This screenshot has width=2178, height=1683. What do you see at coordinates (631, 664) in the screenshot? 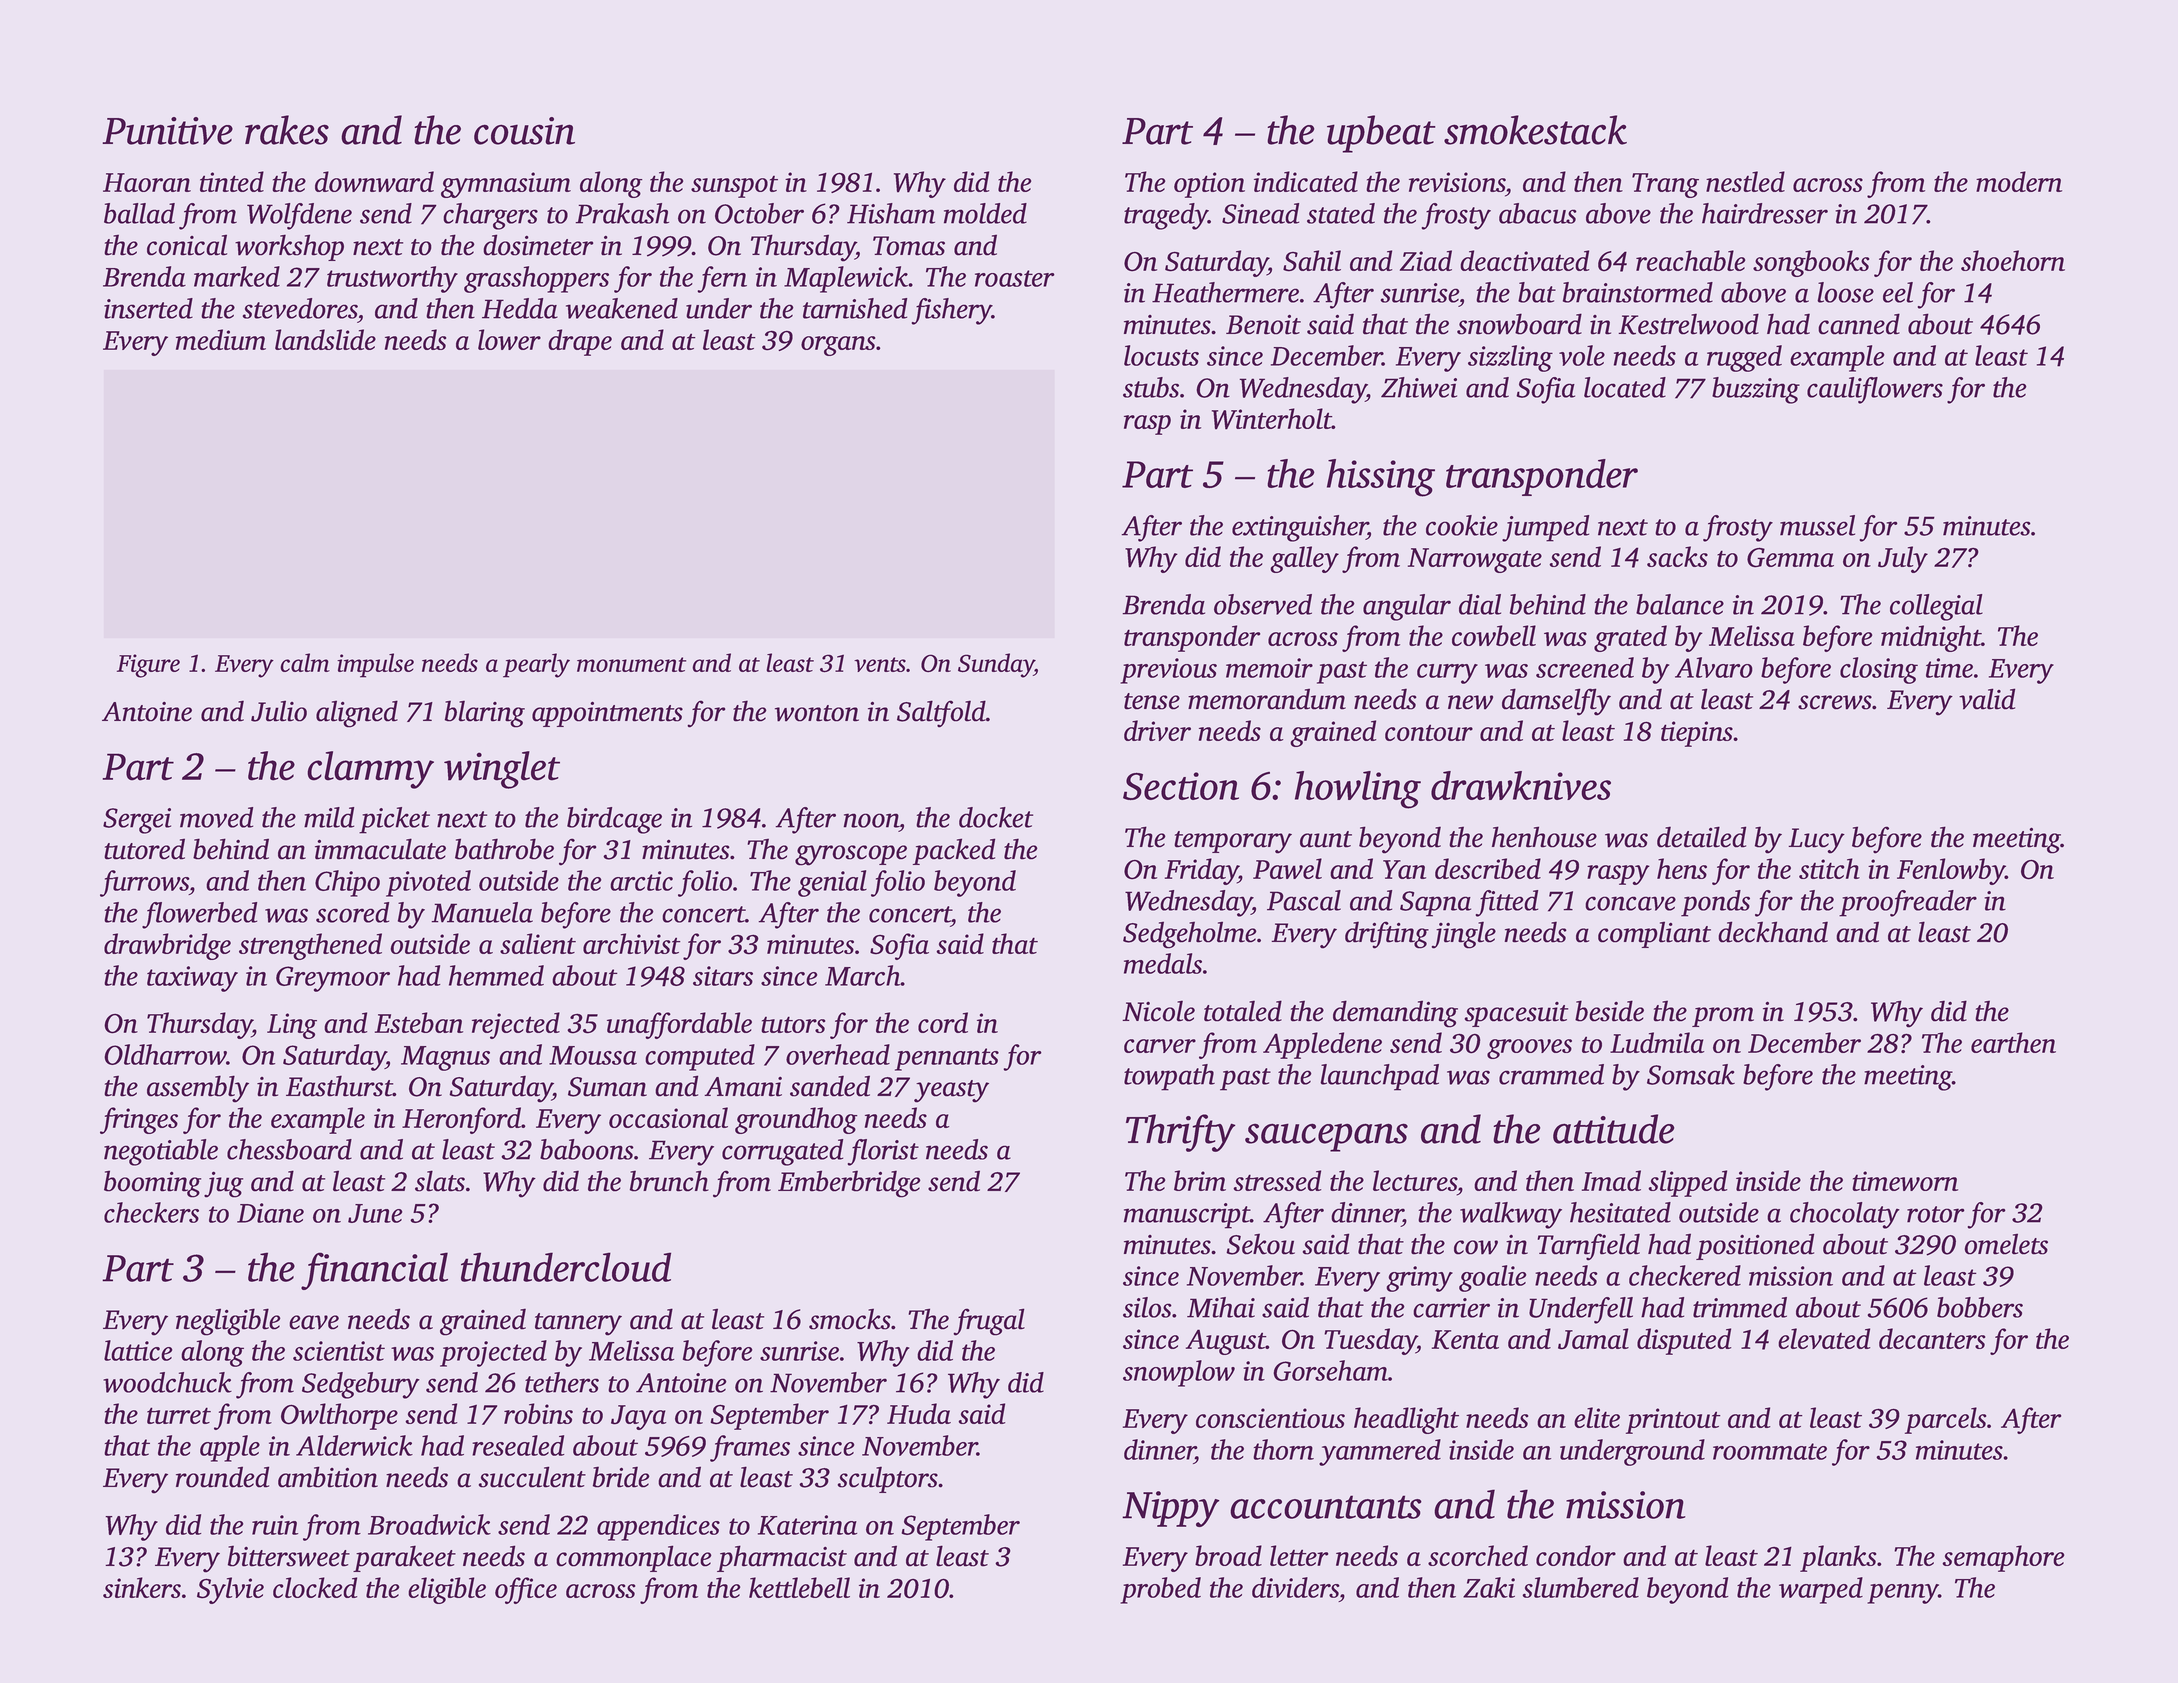
I see `monument` at bounding box center [631, 664].
